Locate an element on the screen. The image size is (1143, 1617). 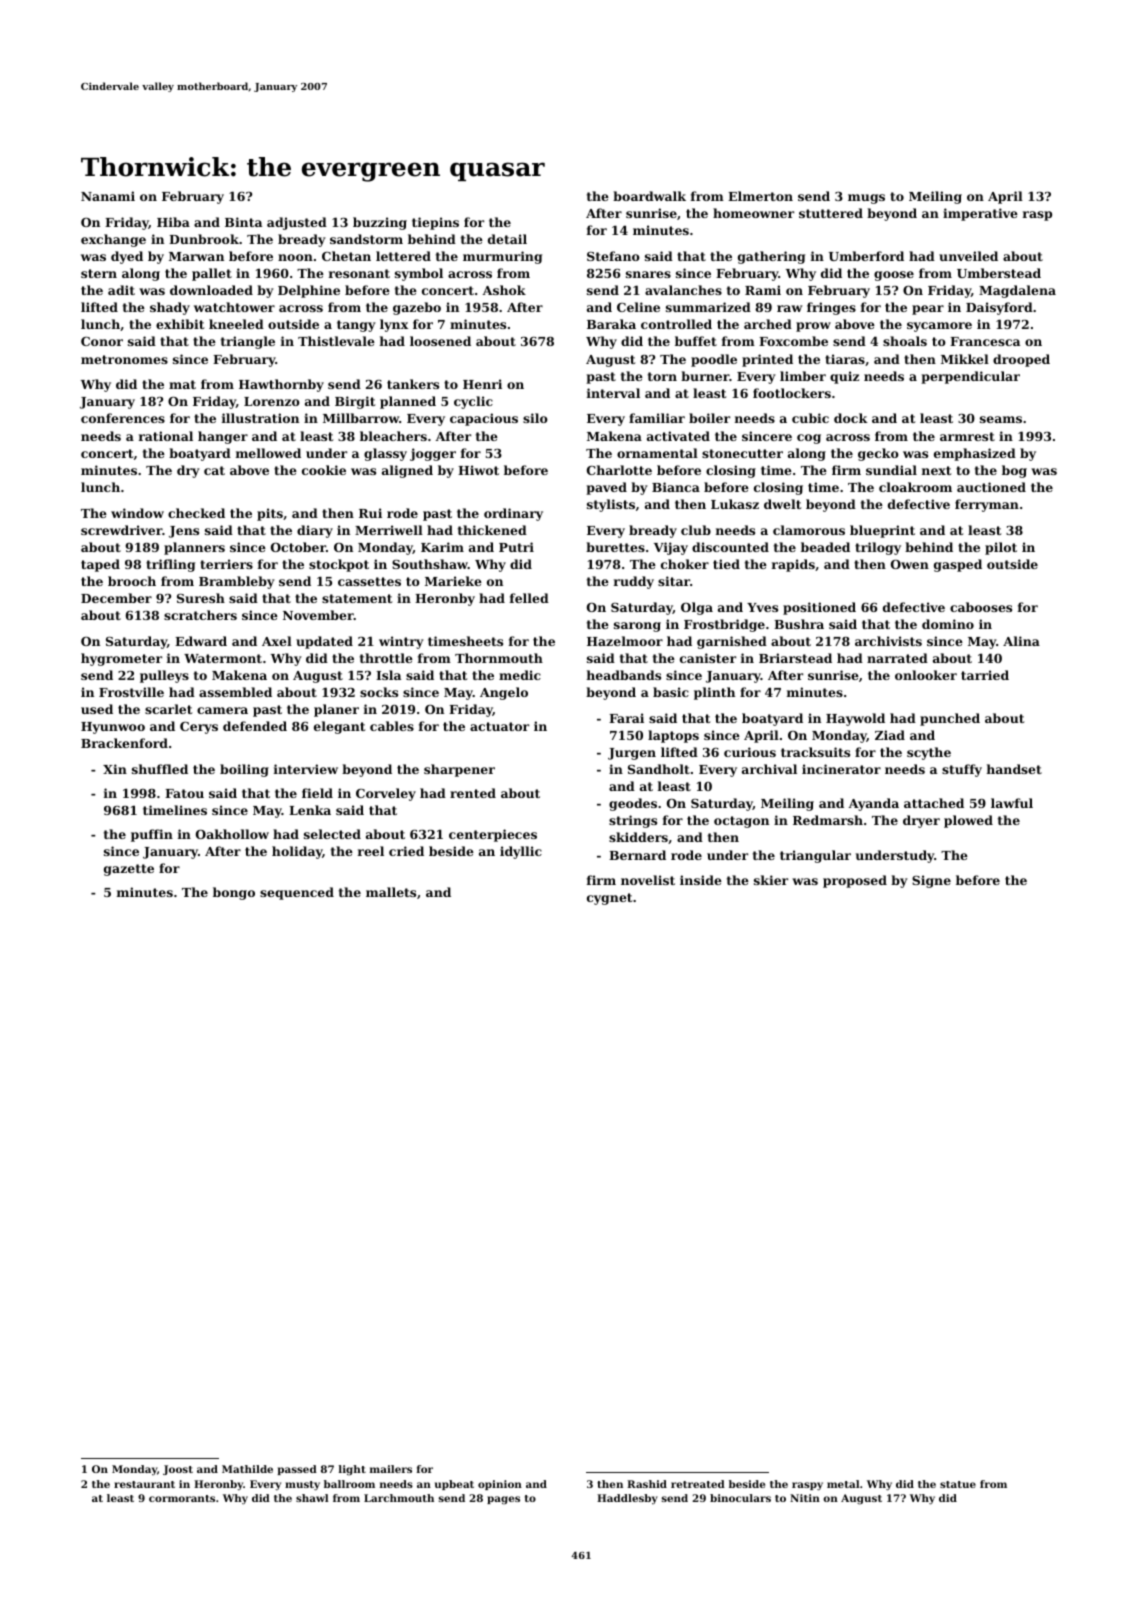
Nanami is located at coordinates (108, 196).
